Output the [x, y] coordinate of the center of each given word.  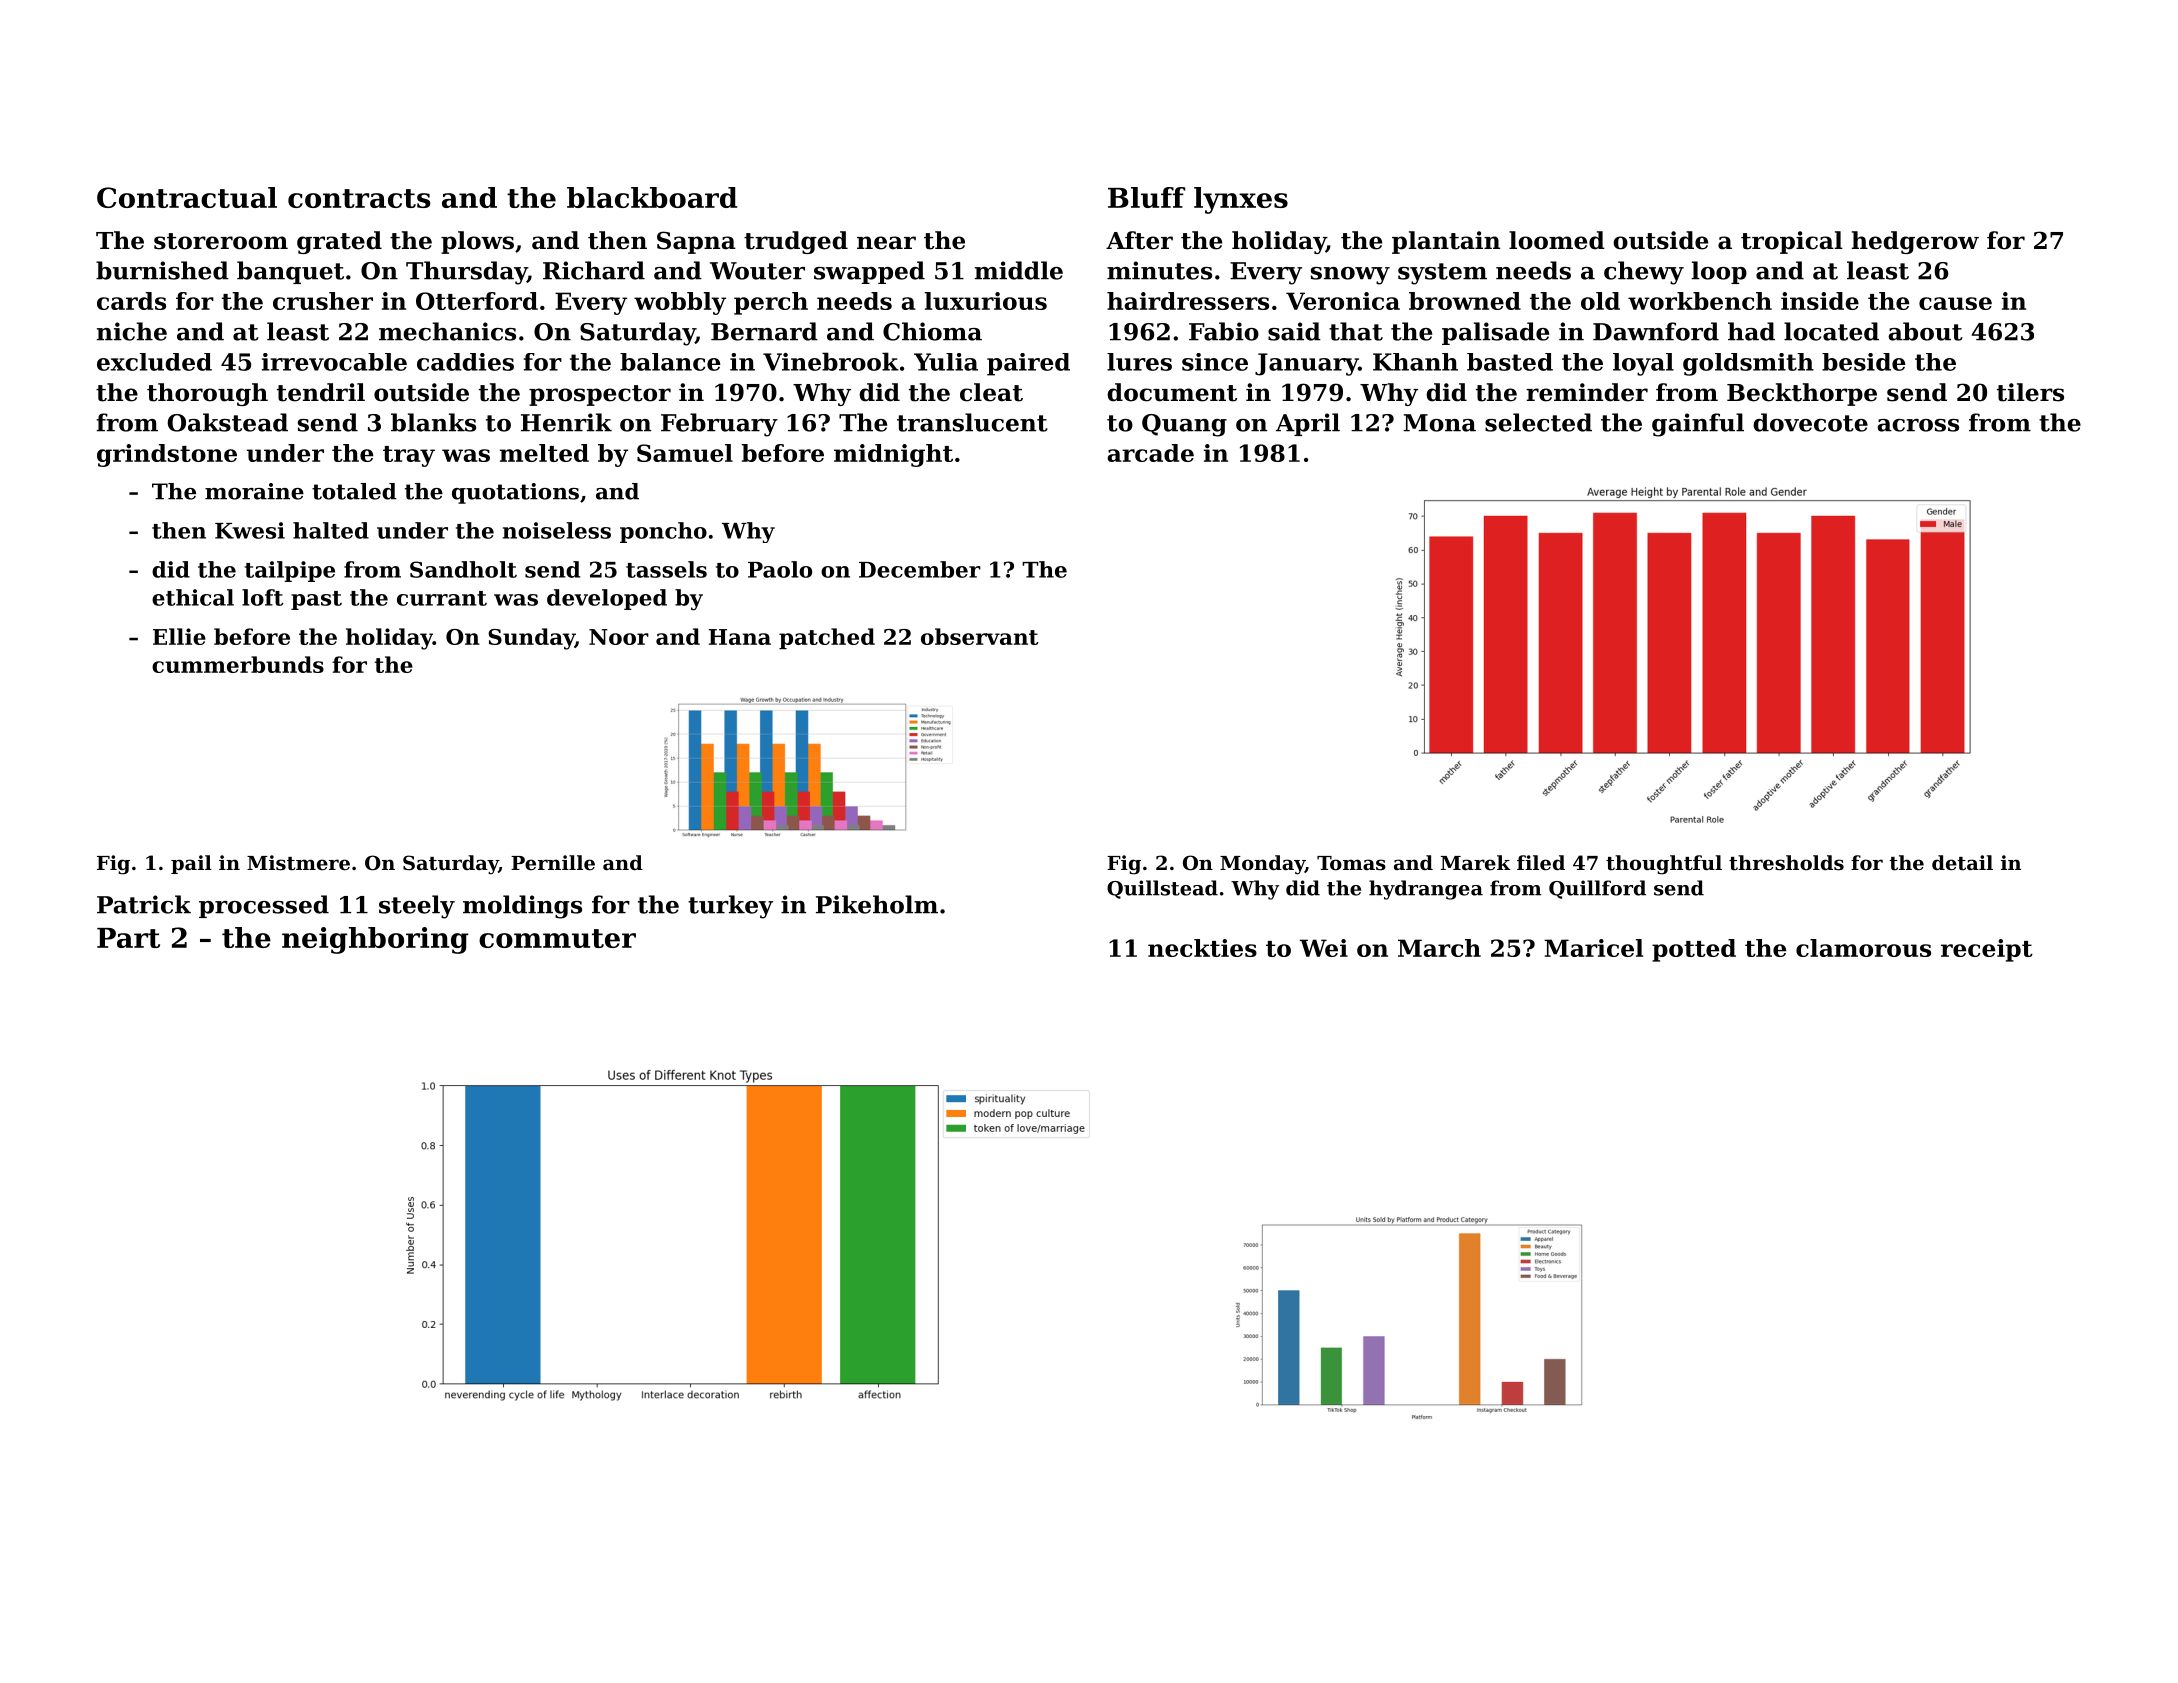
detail [1962, 863]
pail [191, 864]
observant [980, 636]
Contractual [187, 197]
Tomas [1351, 863]
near [886, 243]
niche [132, 331]
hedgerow [1915, 242]
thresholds [1786, 863]
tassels [666, 569]
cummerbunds [238, 664]
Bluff [1146, 197]
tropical [1792, 242]
